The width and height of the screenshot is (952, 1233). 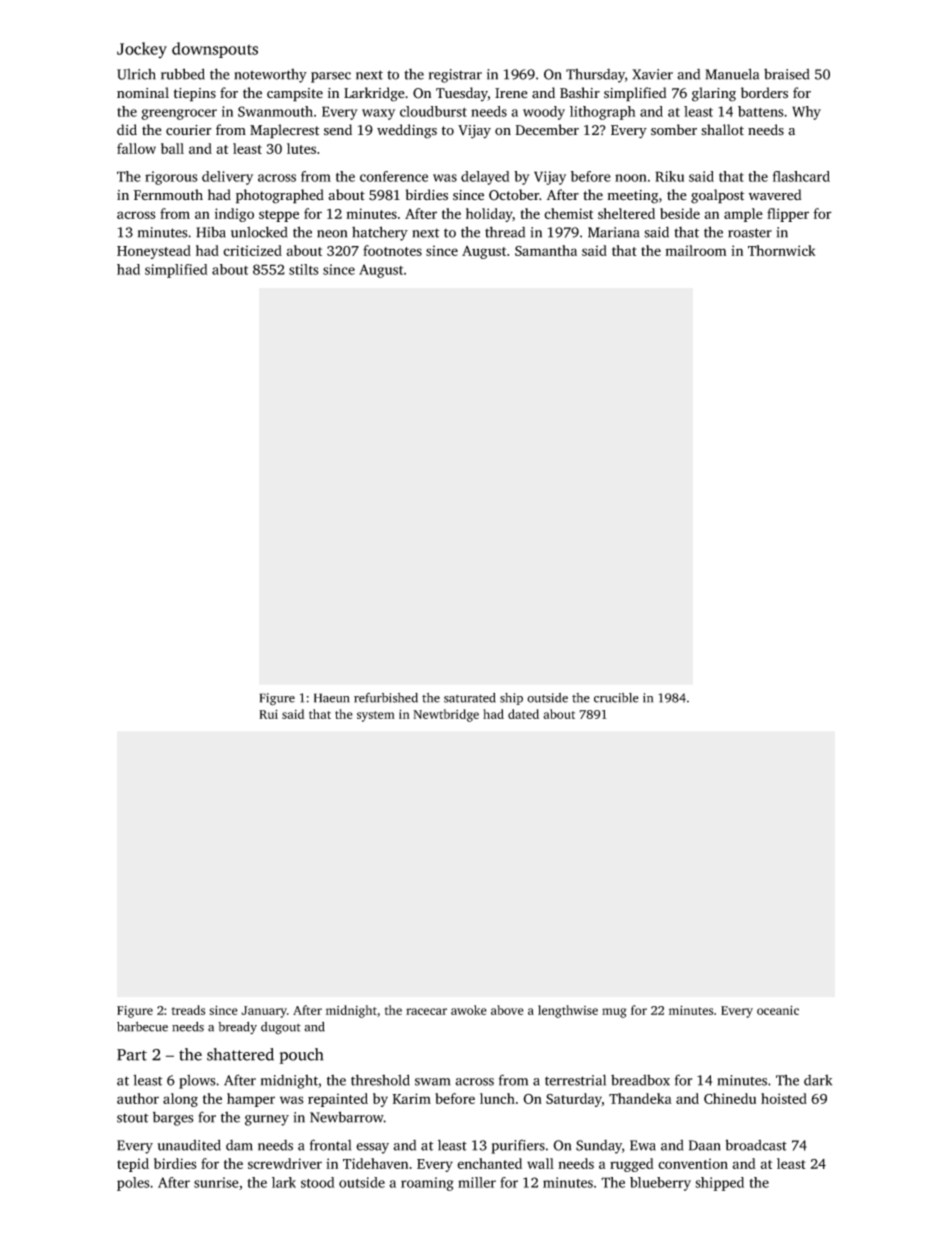 What do you see at coordinates (215, 50) in the screenshot?
I see `downspouts` at bounding box center [215, 50].
